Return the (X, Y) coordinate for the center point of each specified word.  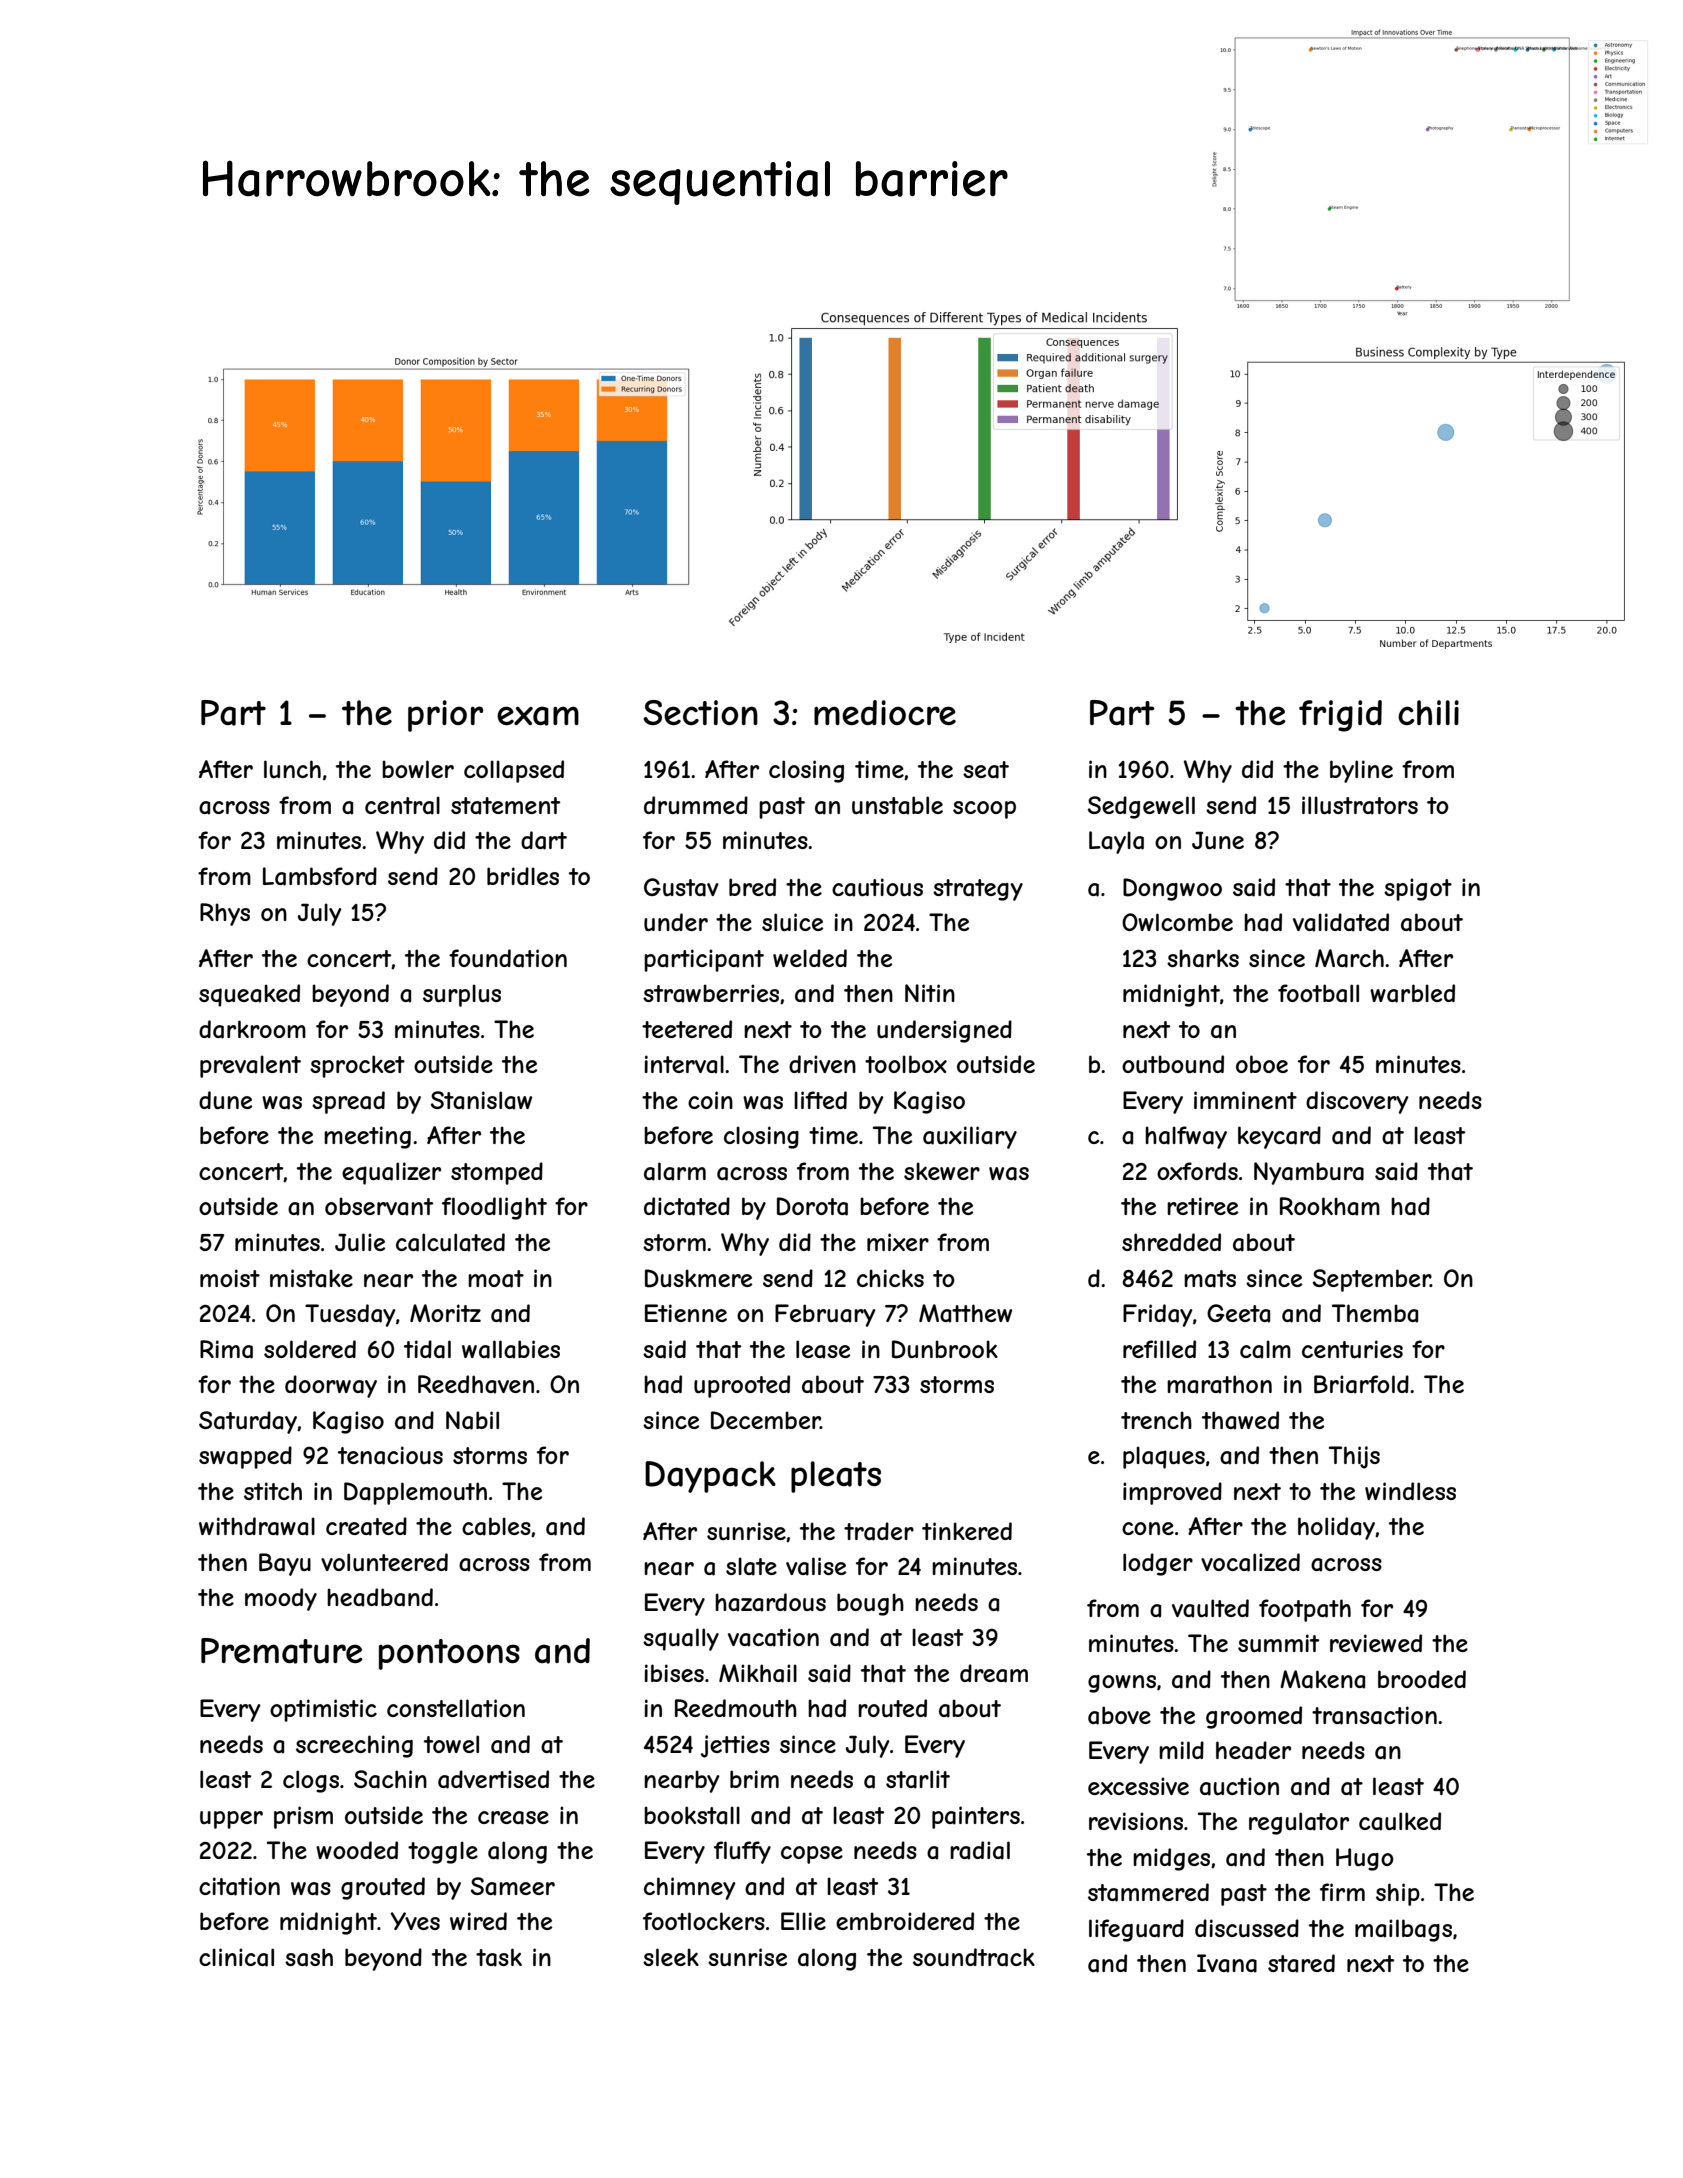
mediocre (885, 712)
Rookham (1330, 1206)
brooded (1422, 1679)
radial (980, 1850)
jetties (735, 1746)
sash (309, 1957)
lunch (292, 769)
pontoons (449, 1654)
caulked (1400, 1821)
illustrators (1360, 805)
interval (684, 1064)
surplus (462, 995)
